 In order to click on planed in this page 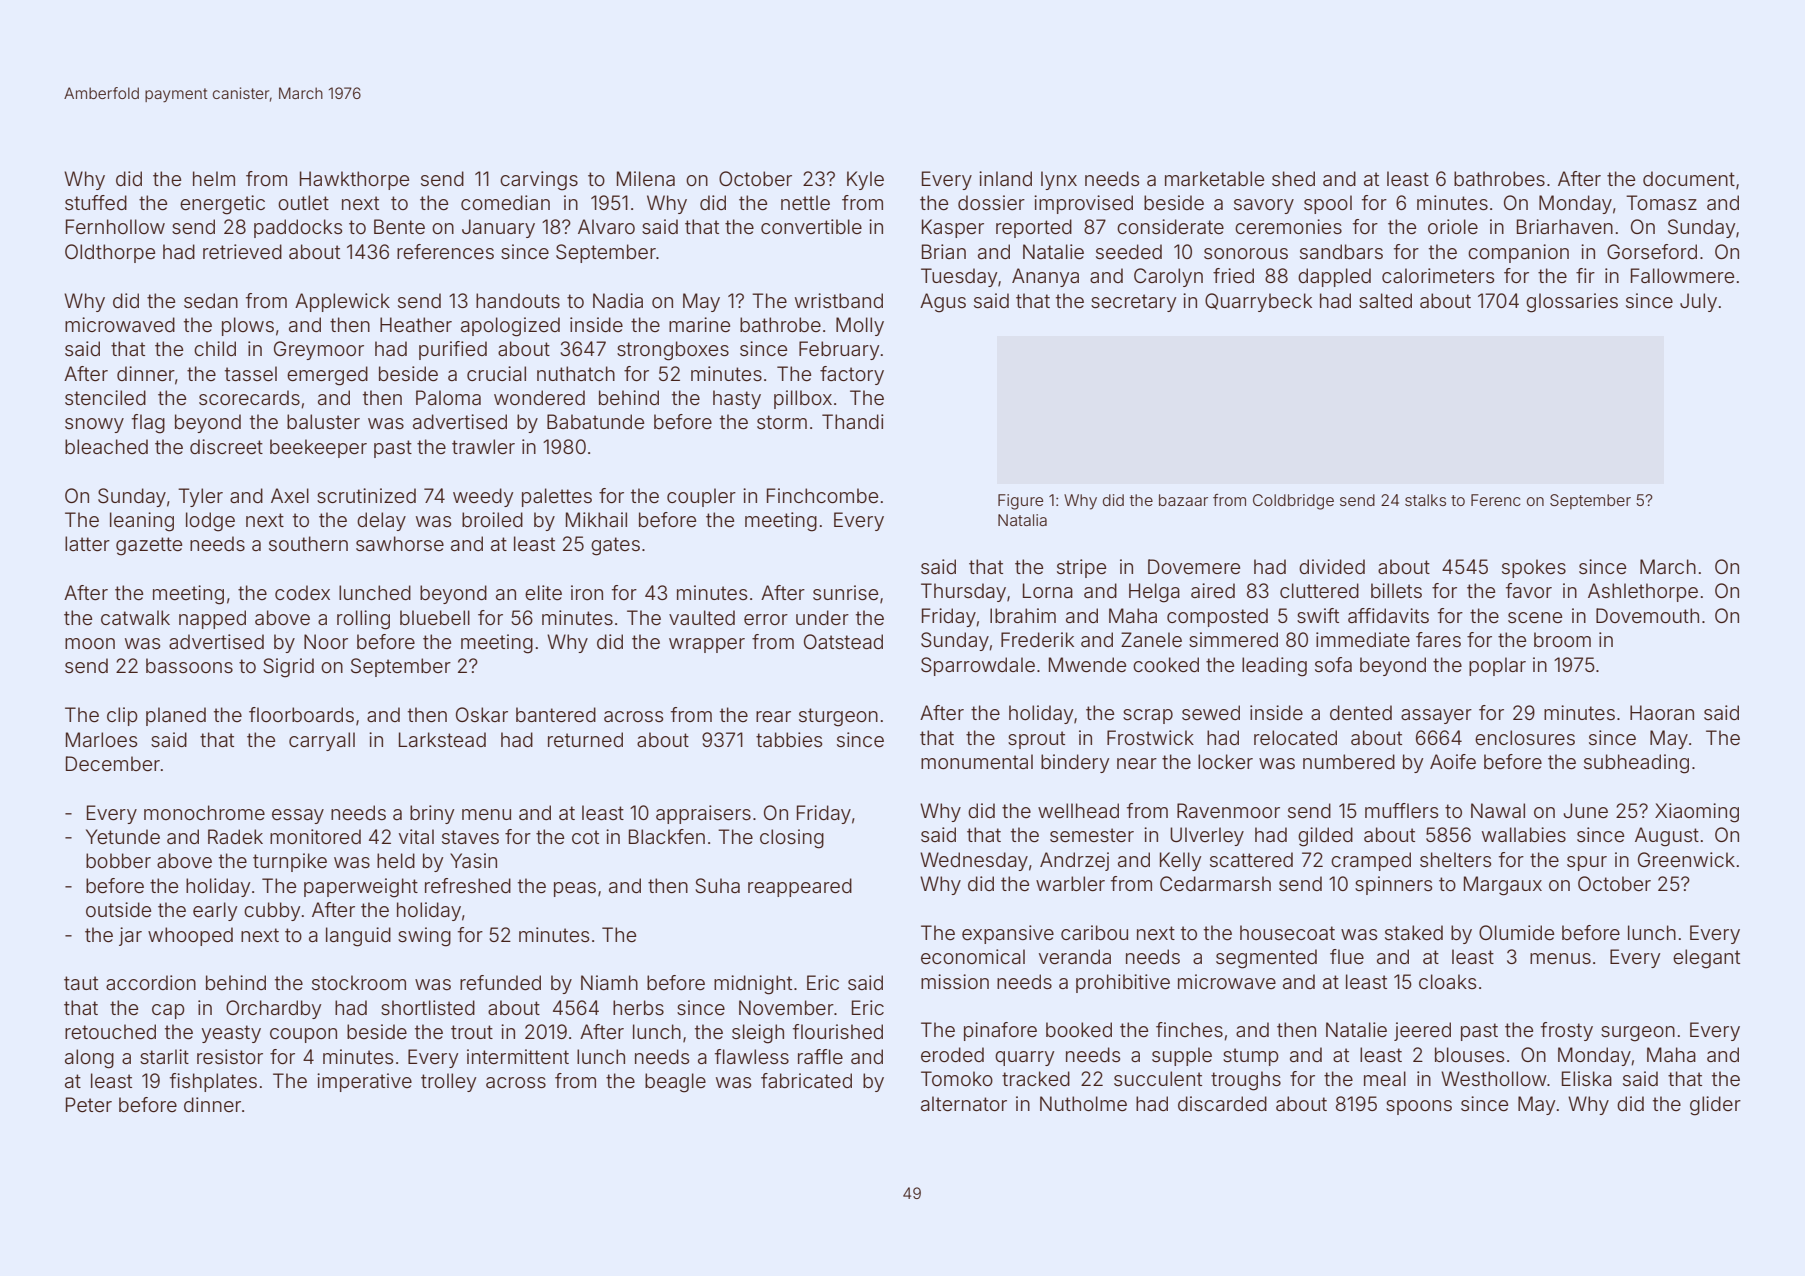, I will do `click(176, 716)`.
